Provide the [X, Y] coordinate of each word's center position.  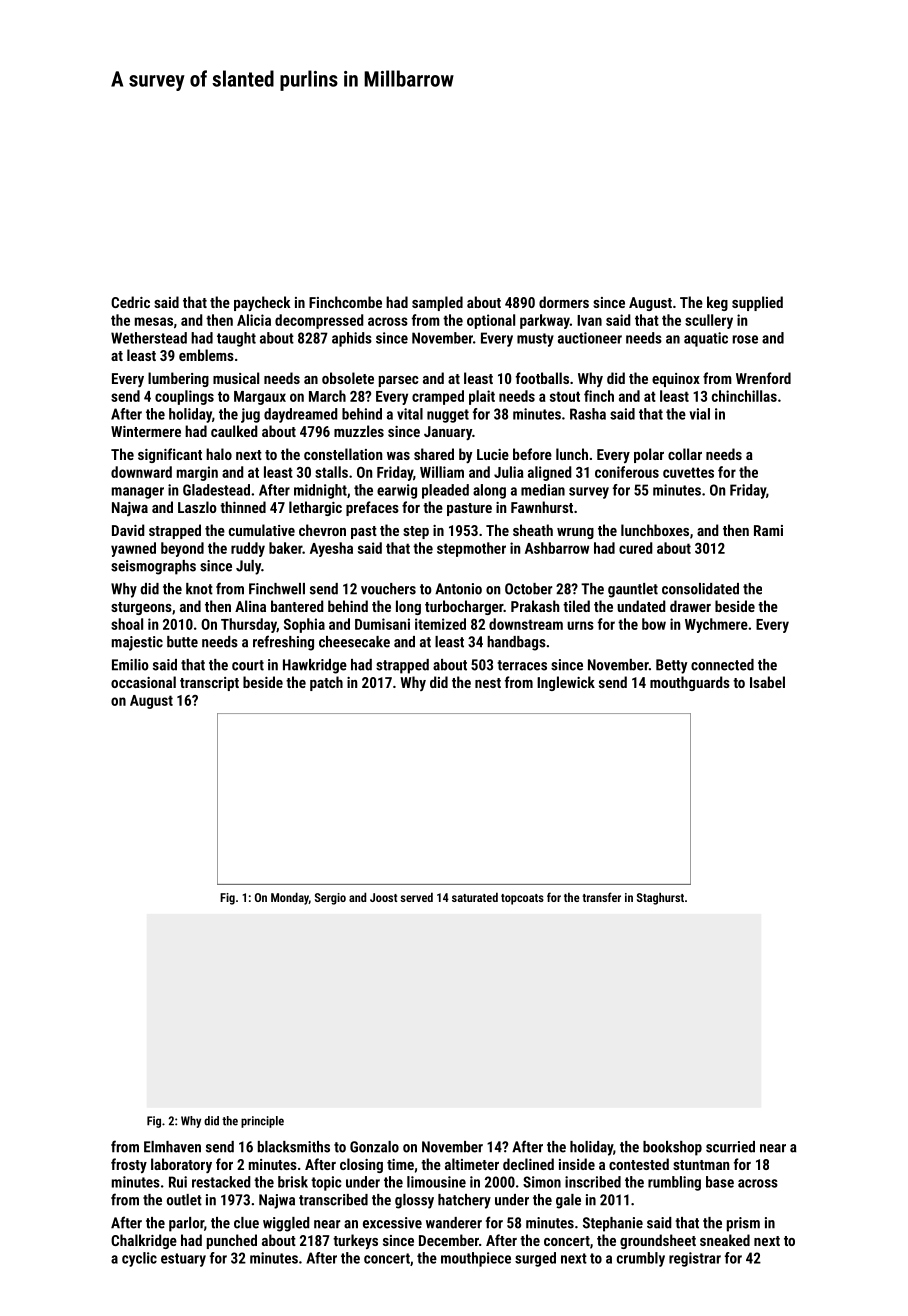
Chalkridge [144, 1241]
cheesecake [354, 642]
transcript [209, 684]
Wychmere [716, 625]
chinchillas [744, 396]
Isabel [767, 682]
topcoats [522, 899]
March [327, 396]
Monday [290, 898]
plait [482, 397]
